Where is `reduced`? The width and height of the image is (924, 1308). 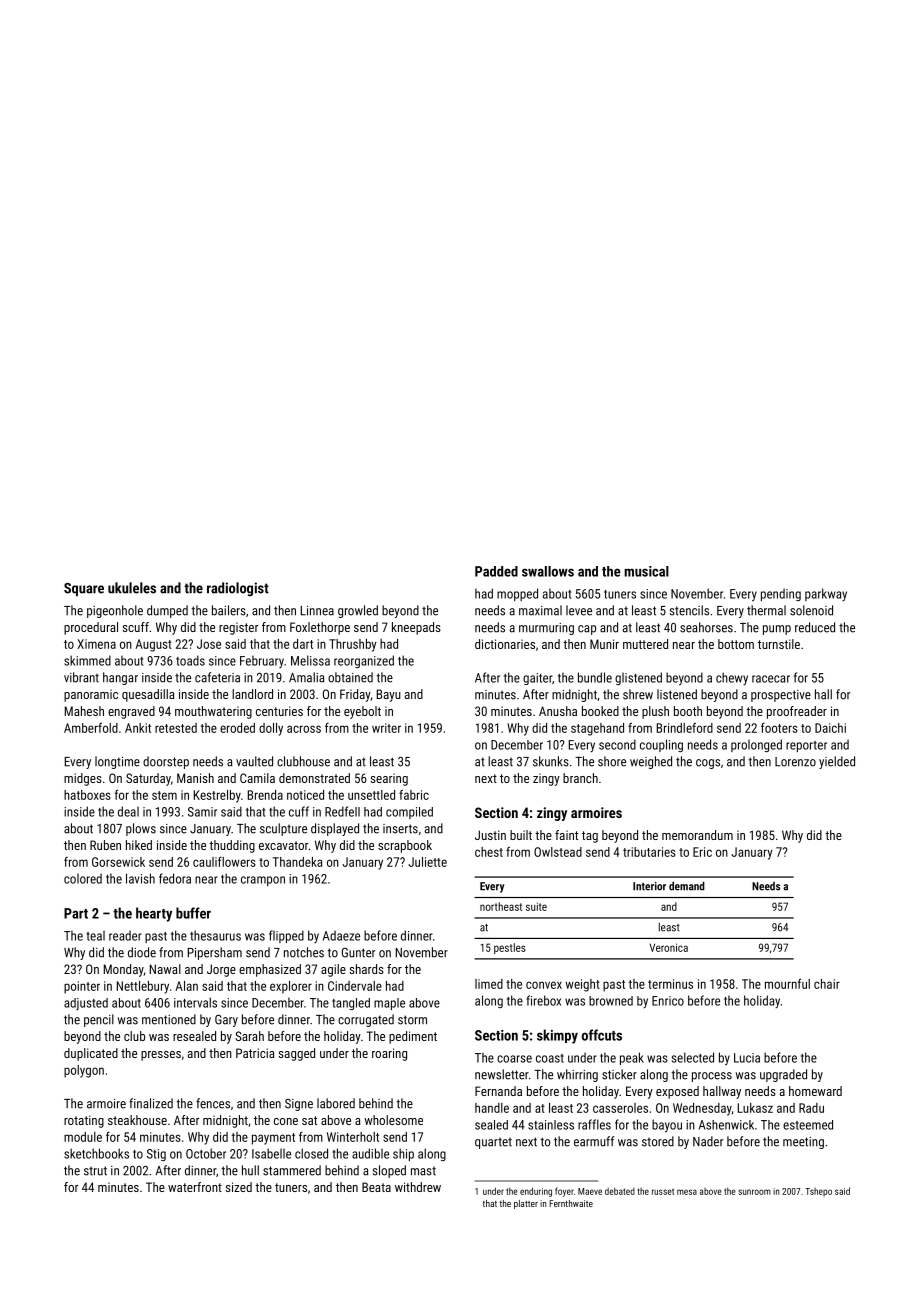
reduced is located at coordinates (815, 627).
